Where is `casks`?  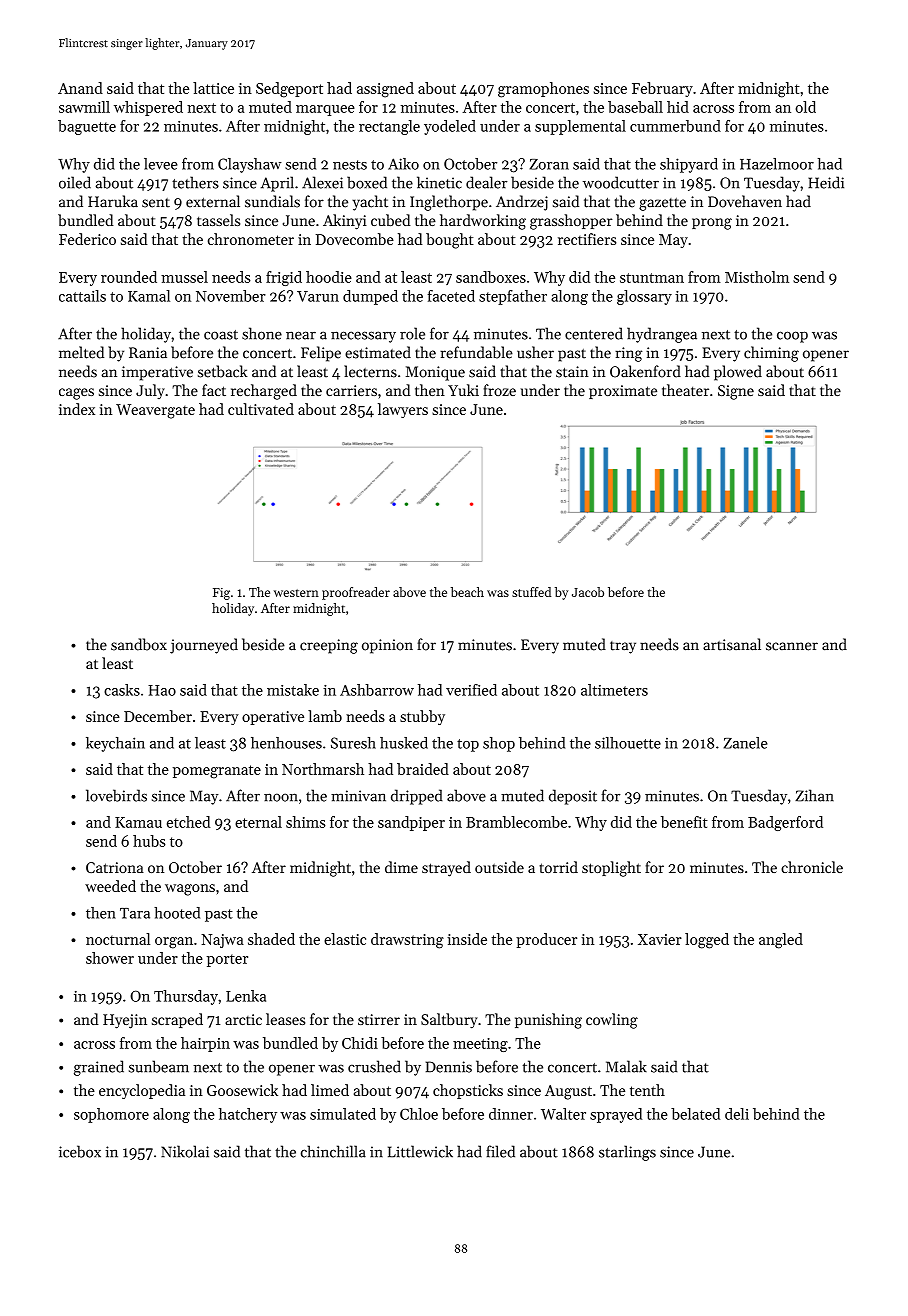 casks is located at coordinates (122, 690).
